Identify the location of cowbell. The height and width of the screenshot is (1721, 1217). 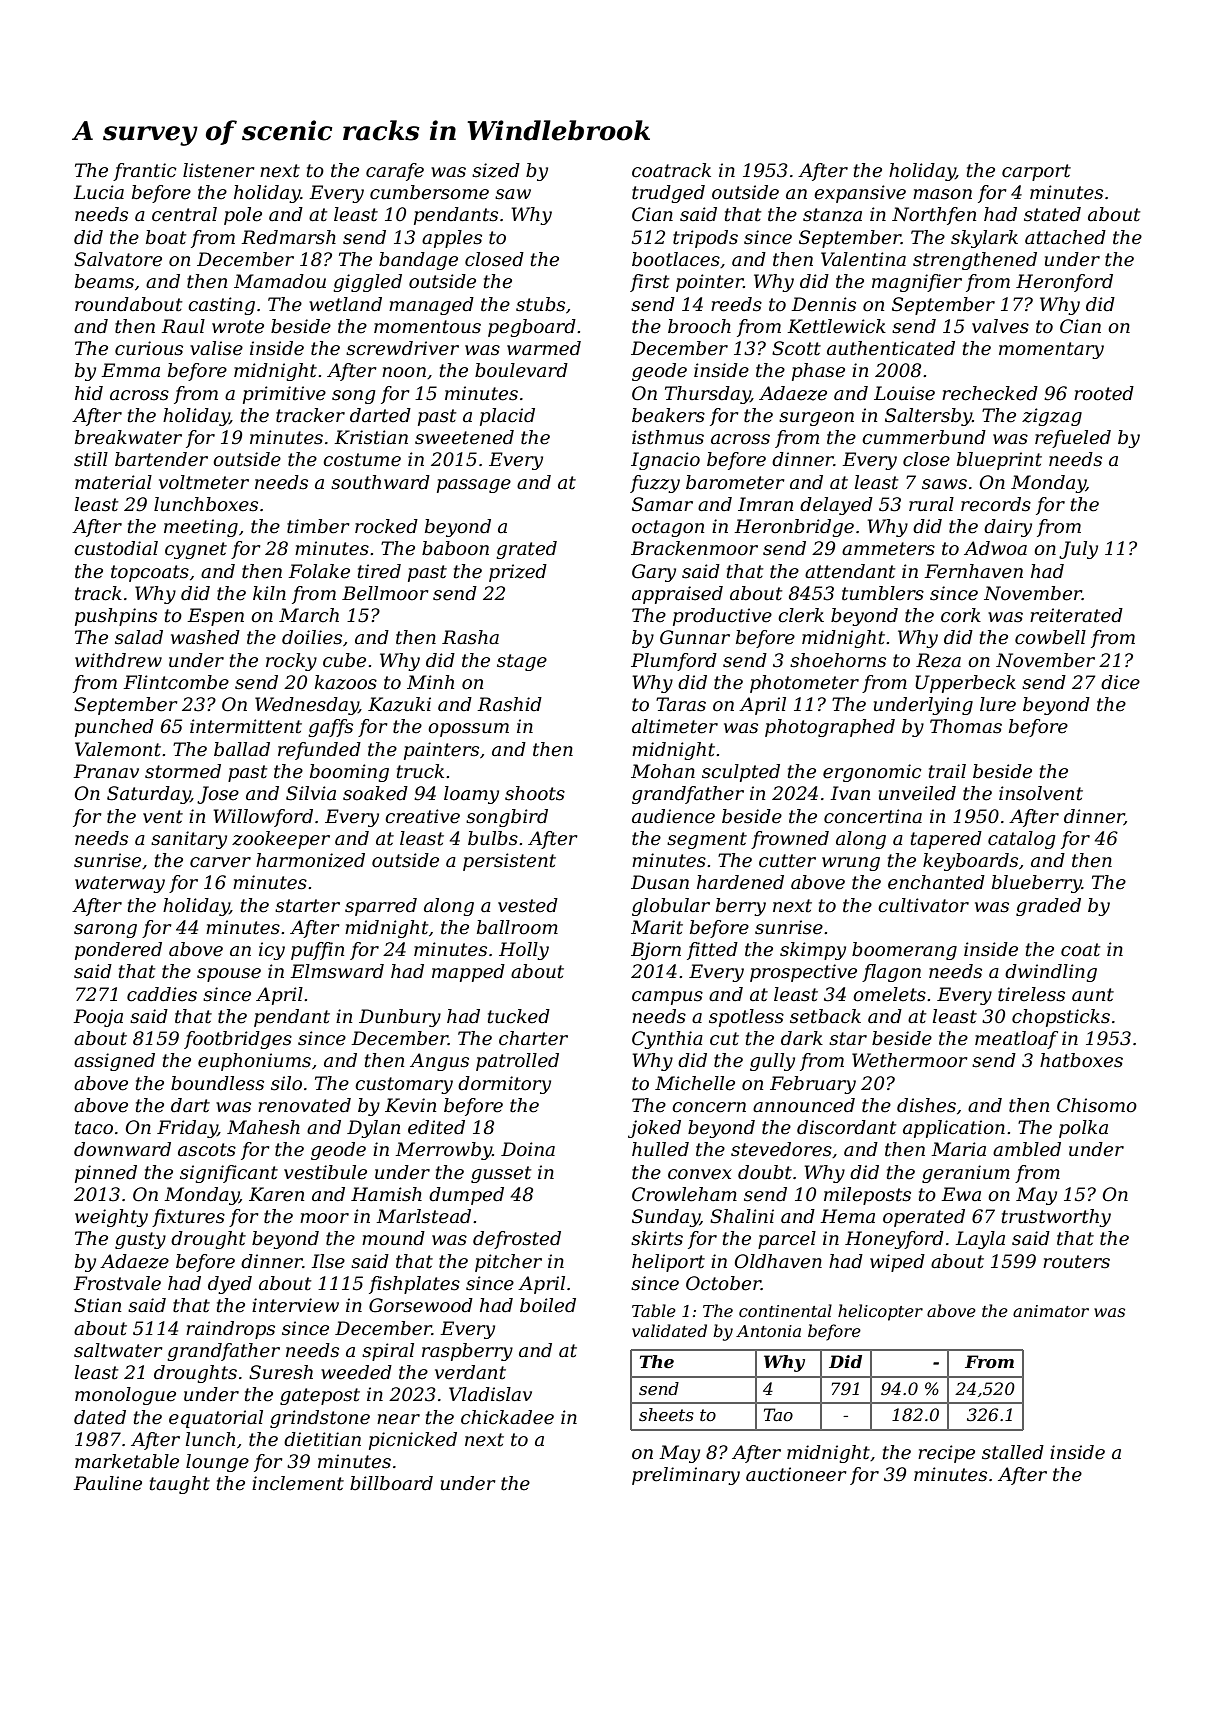
(1050, 637).
